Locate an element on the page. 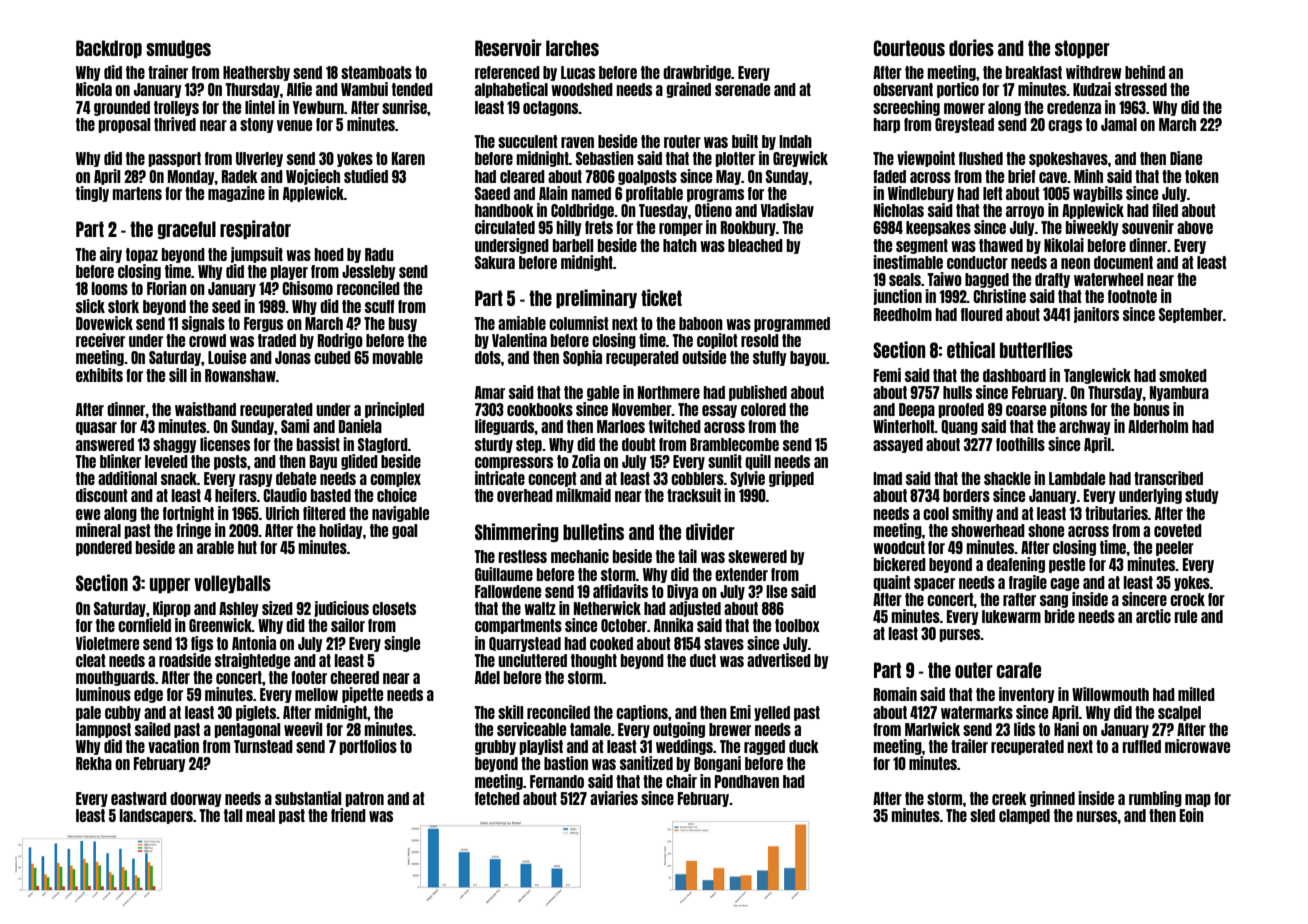 This page has height=924, width=1308. stopper is located at coordinates (1082, 49).
